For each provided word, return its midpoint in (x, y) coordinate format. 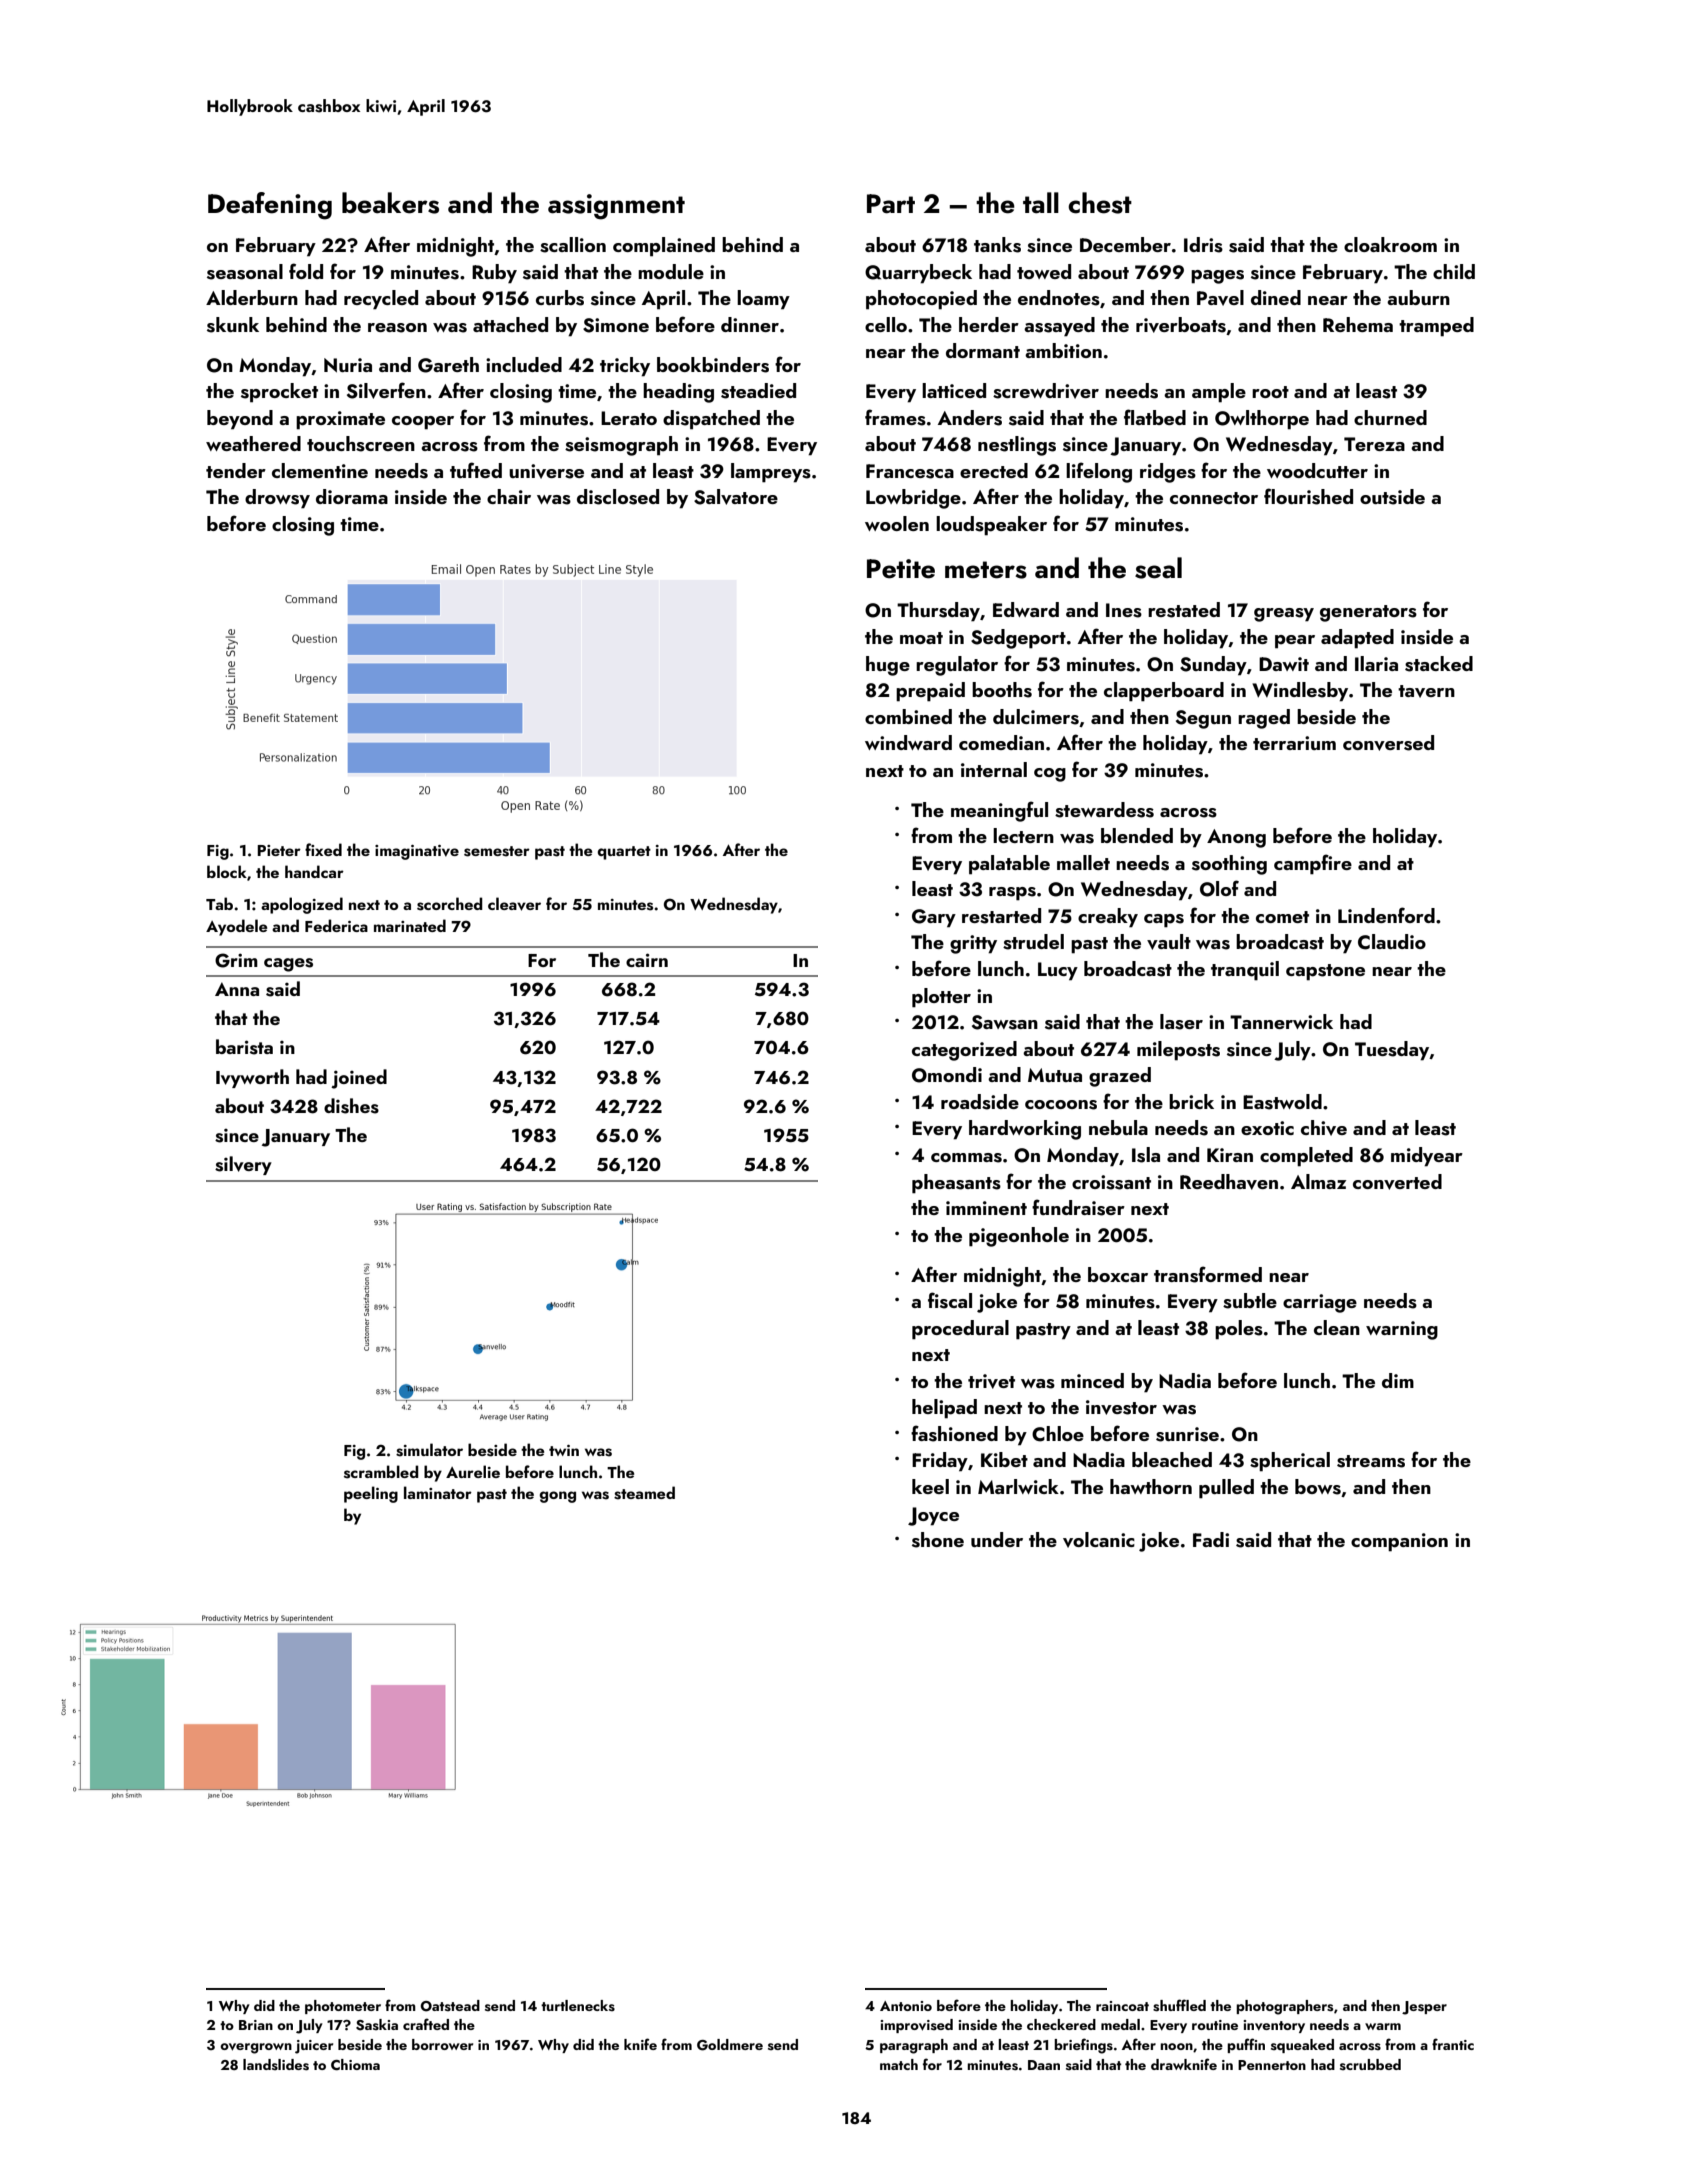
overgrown (256, 2048)
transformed (1208, 1274)
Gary (934, 918)
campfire (1313, 864)
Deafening (270, 206)
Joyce (933, 1516)
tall (1041, 203)
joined (359, 1079)
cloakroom (1390, 244)
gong (558, 1497)
